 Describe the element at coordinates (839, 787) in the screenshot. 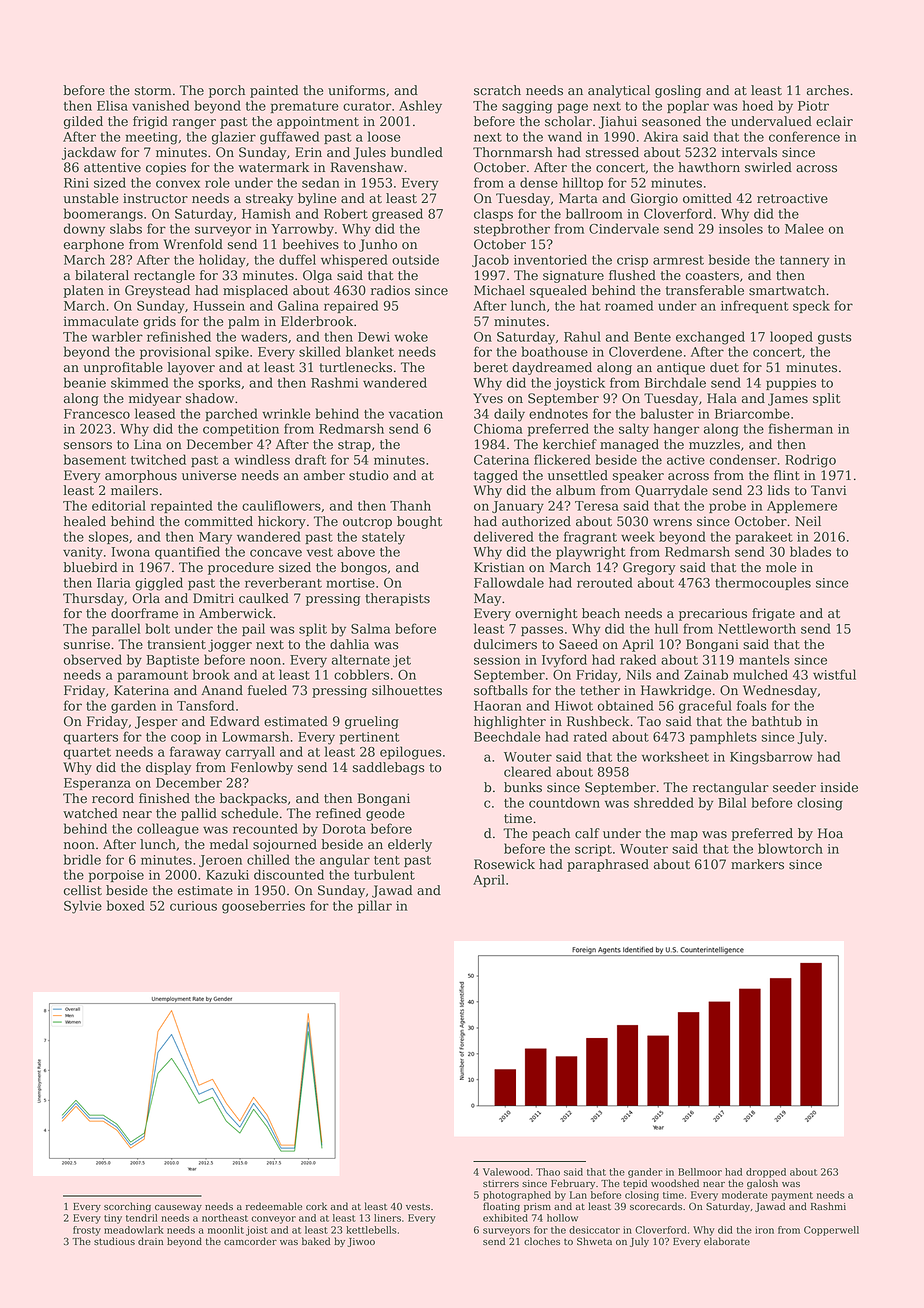

I see `inside` at that location.
